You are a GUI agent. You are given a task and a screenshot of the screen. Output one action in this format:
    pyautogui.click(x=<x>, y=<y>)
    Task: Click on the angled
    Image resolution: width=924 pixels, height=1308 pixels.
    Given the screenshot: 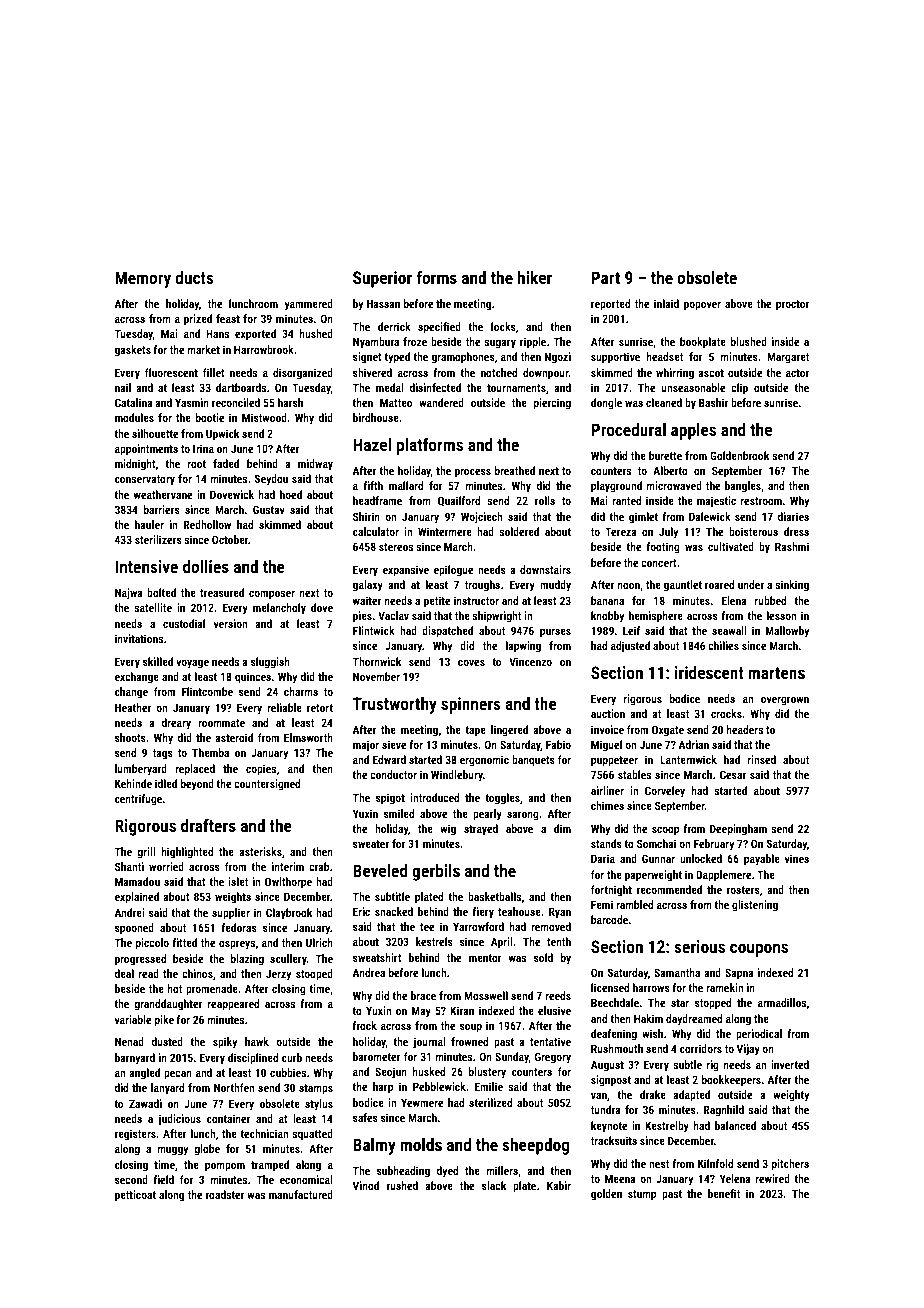 What is the action you would take?
    pyautogui.click(x=144, y=1074)
